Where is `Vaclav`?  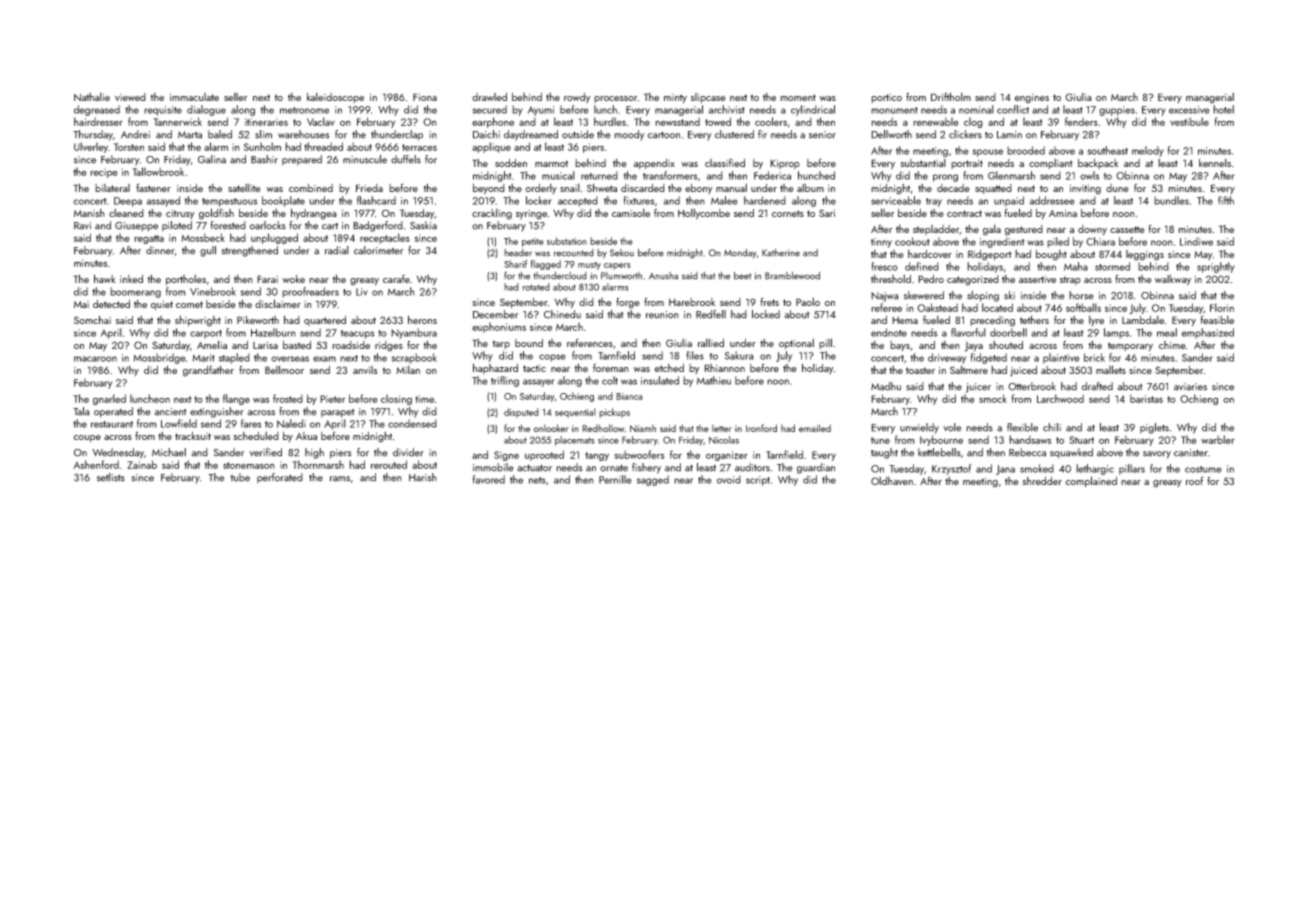 Vaclav is located at coordinates (321, 121).
